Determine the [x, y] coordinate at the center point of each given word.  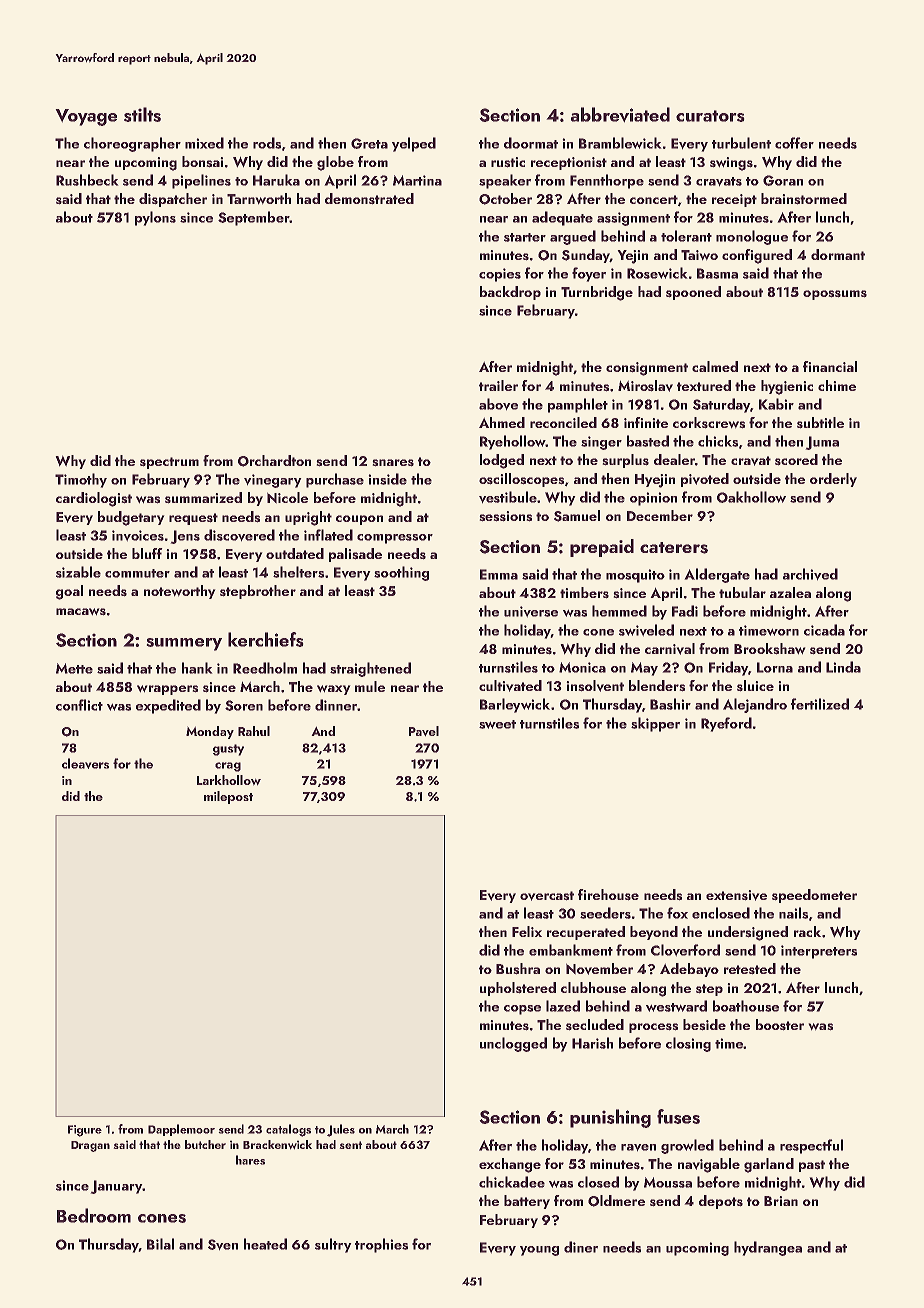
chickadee [512, 1182]
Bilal [160, 1244]
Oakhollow [751, 497]
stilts [142, 114]
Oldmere [616, 1201]
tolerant [686, 236]
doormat [531, 143]
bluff [147, 553]
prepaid [602, 548]
